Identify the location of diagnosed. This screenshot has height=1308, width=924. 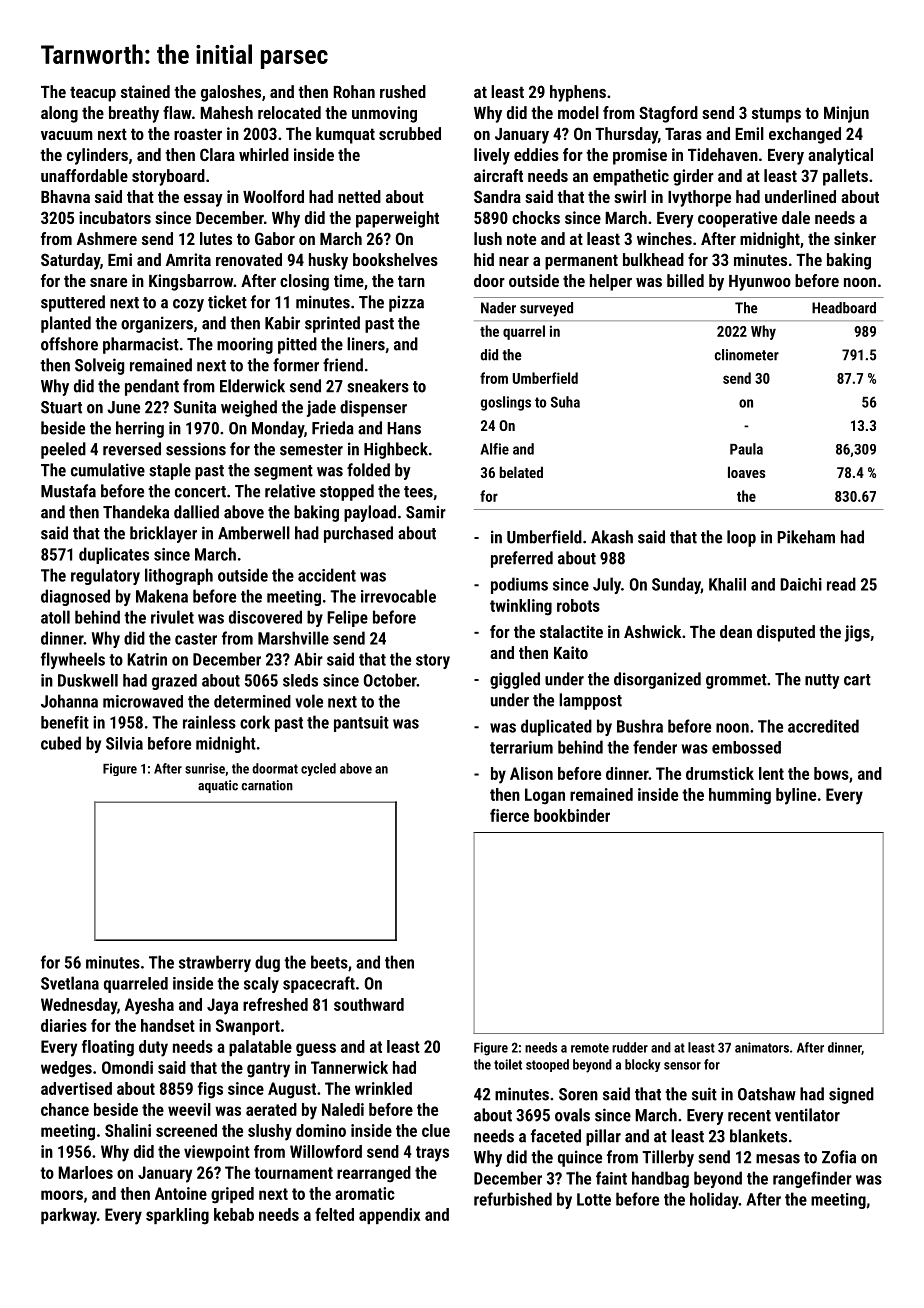
(75, 597).
